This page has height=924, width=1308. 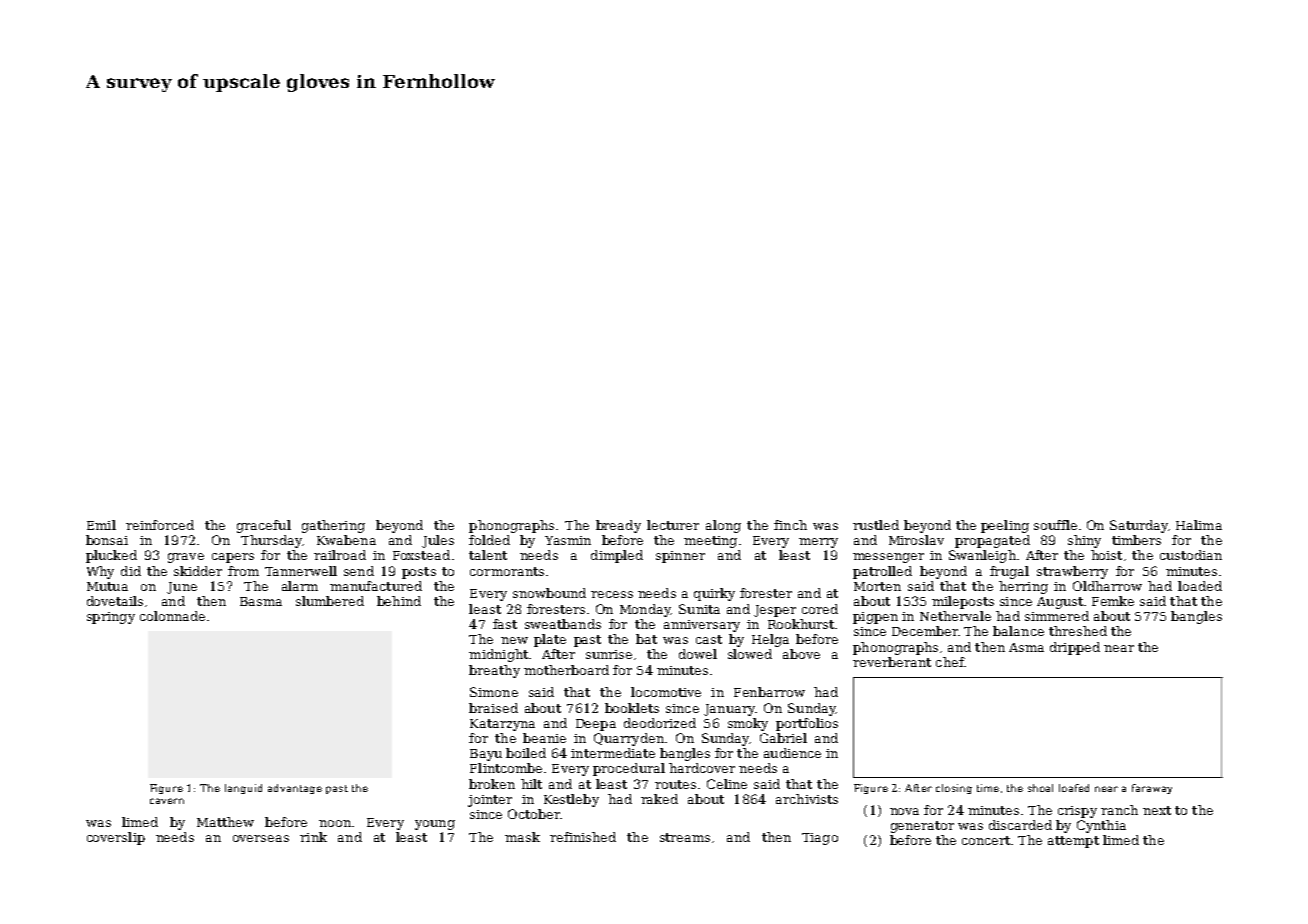 I want to click on overseas, so click(x=261, y=838).
